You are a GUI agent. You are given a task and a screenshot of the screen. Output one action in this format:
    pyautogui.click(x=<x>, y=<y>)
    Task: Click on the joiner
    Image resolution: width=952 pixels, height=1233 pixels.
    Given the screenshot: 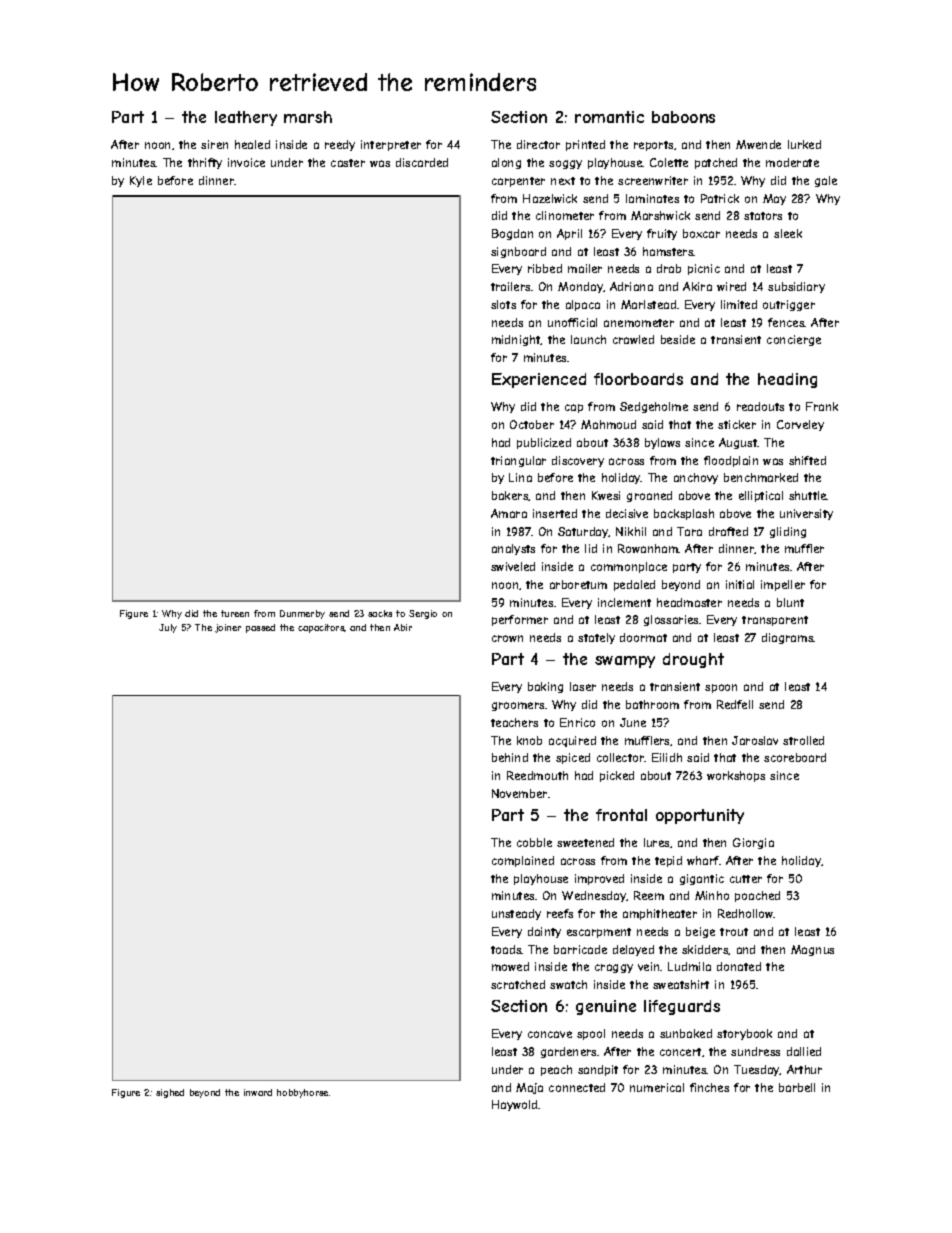 What is the action you would take?
    pyautogui.click(x=228, y=628)
